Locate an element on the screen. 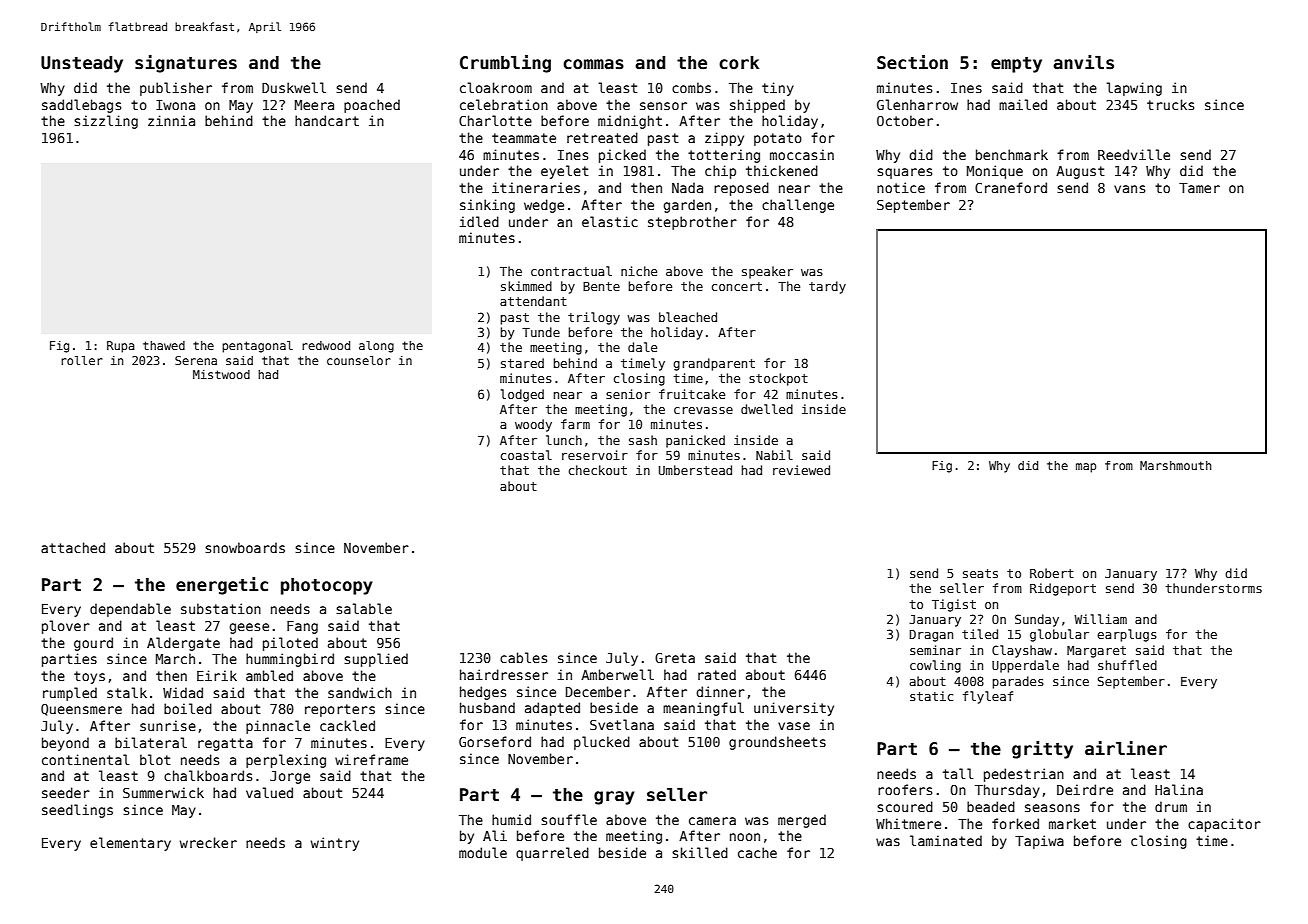 This screenshot has height=924, width=1308. tottering is located at coordinates (724, 156).
